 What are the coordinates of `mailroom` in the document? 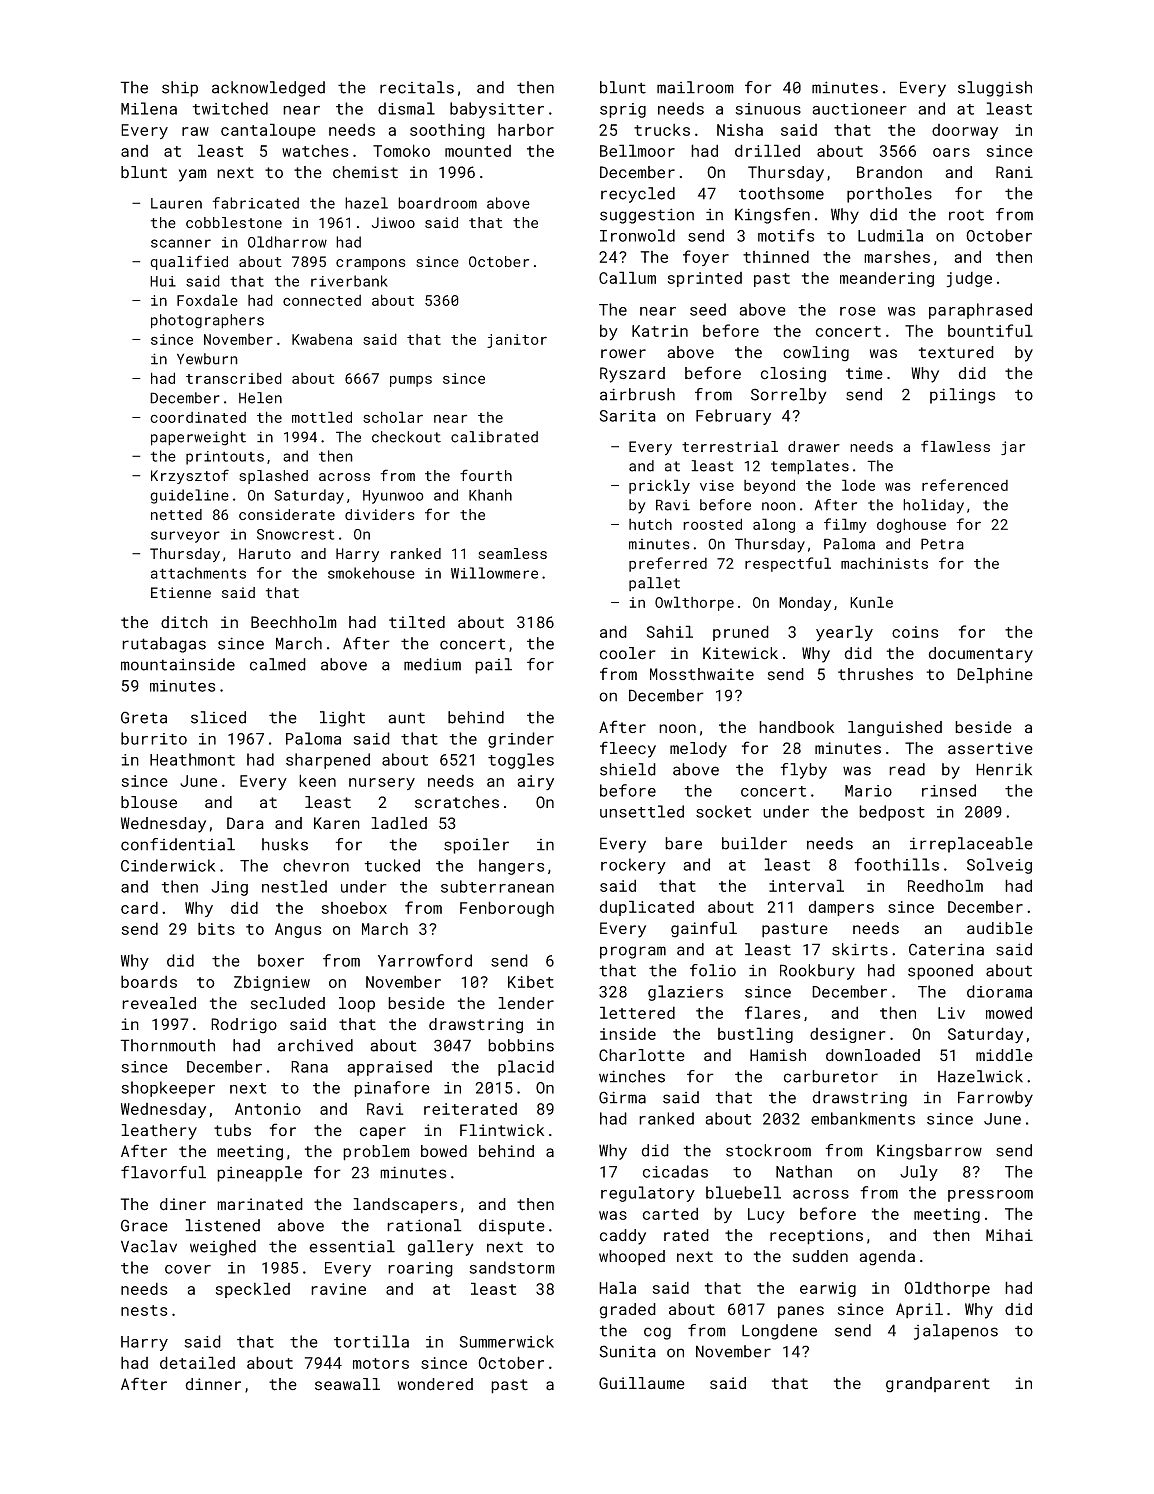 It's located at (695, 87).
